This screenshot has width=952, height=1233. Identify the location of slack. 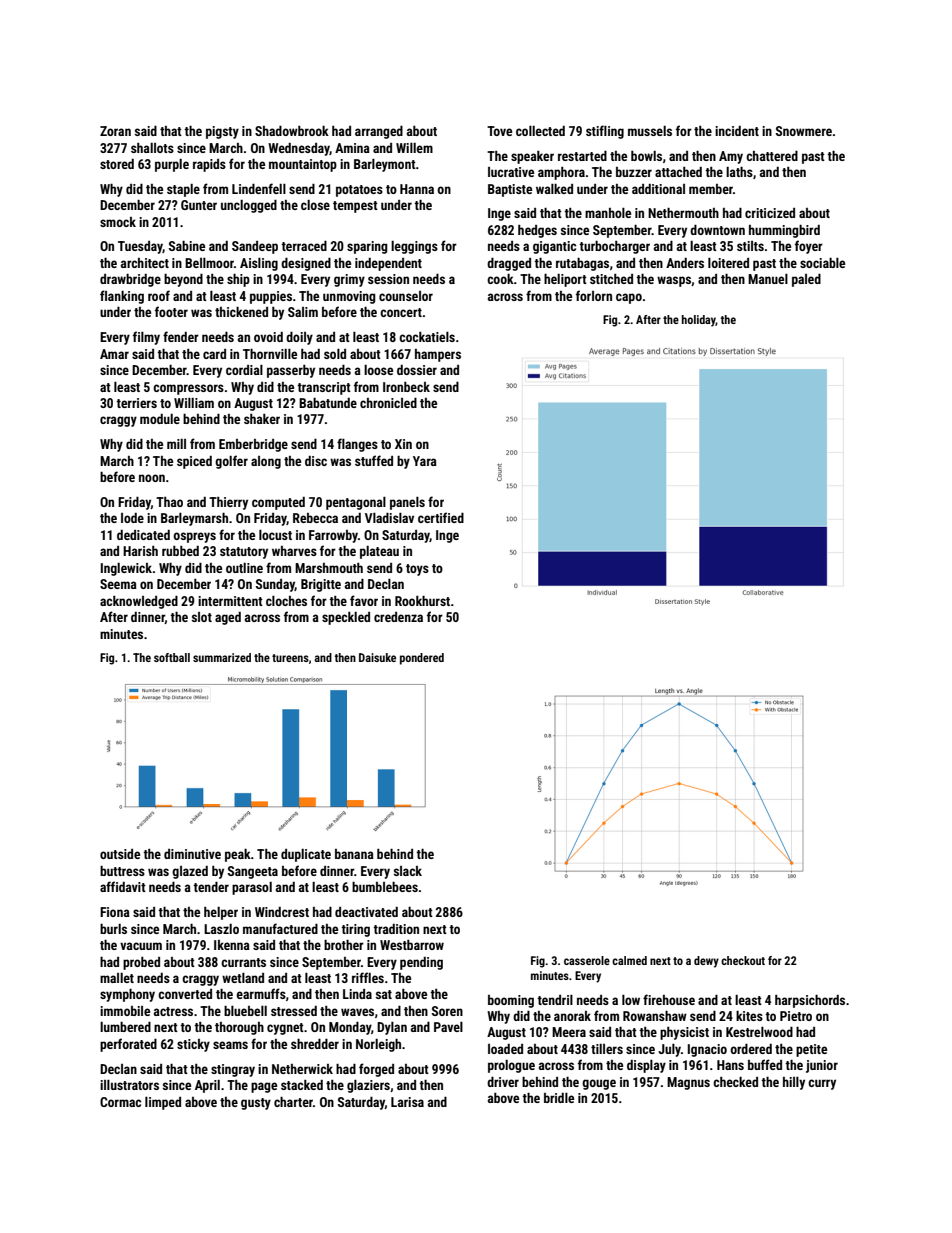
(408, 871).
